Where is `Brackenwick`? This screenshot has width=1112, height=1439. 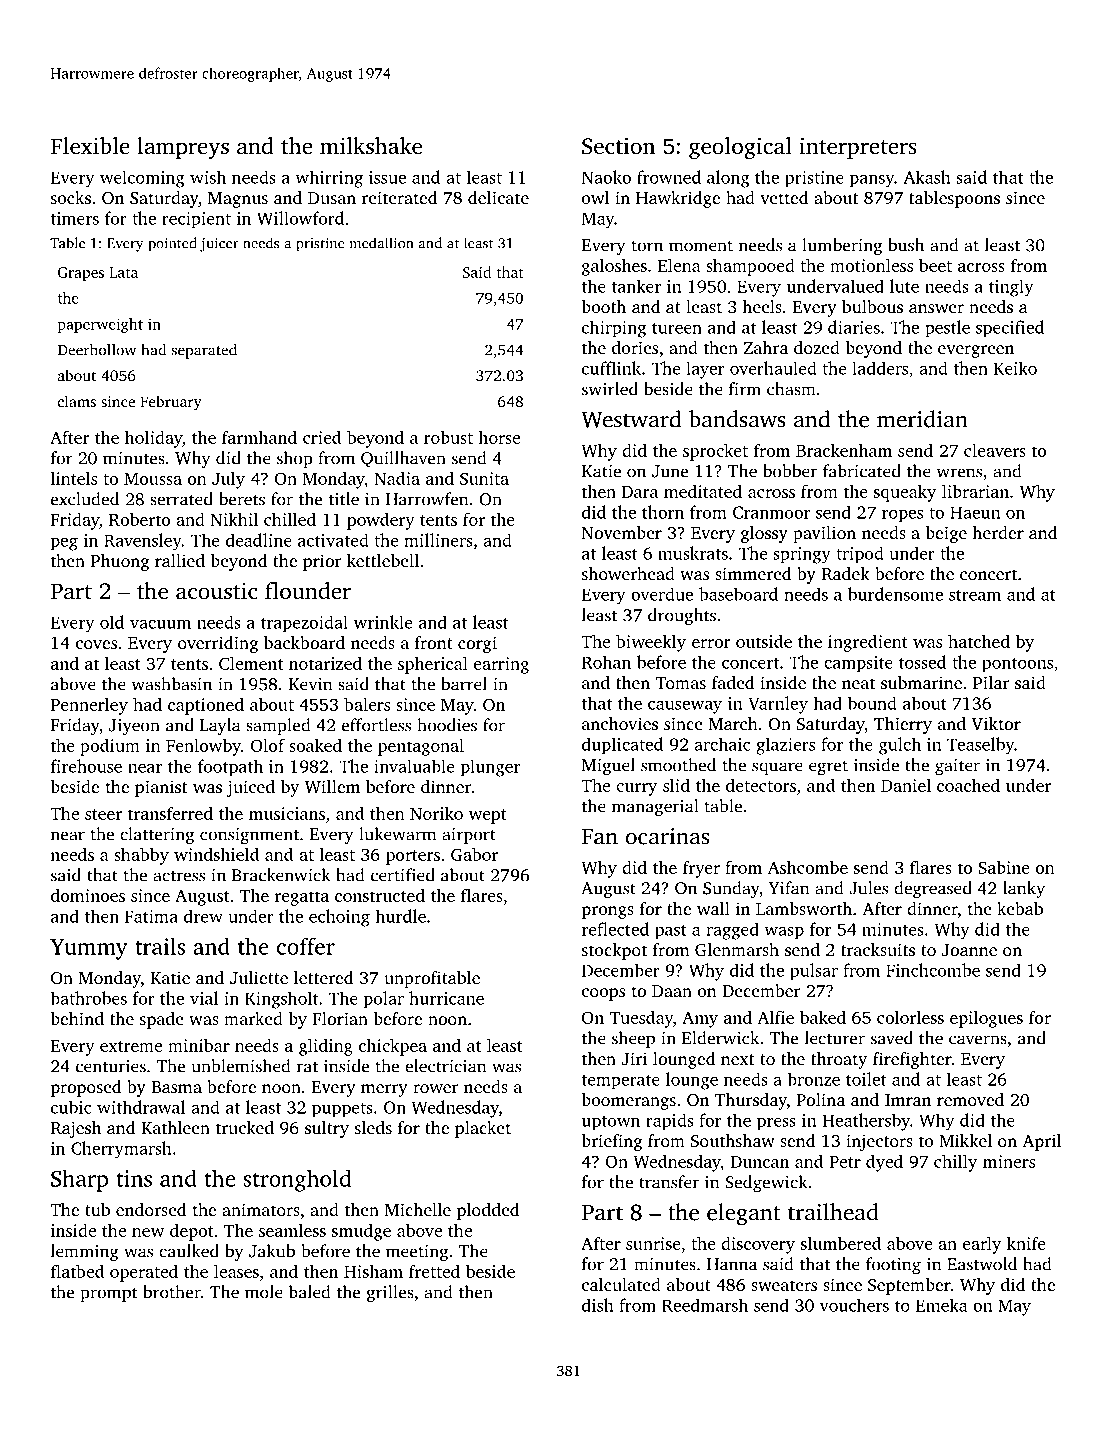 Brackenwick is located at coordinates (281, 875).
